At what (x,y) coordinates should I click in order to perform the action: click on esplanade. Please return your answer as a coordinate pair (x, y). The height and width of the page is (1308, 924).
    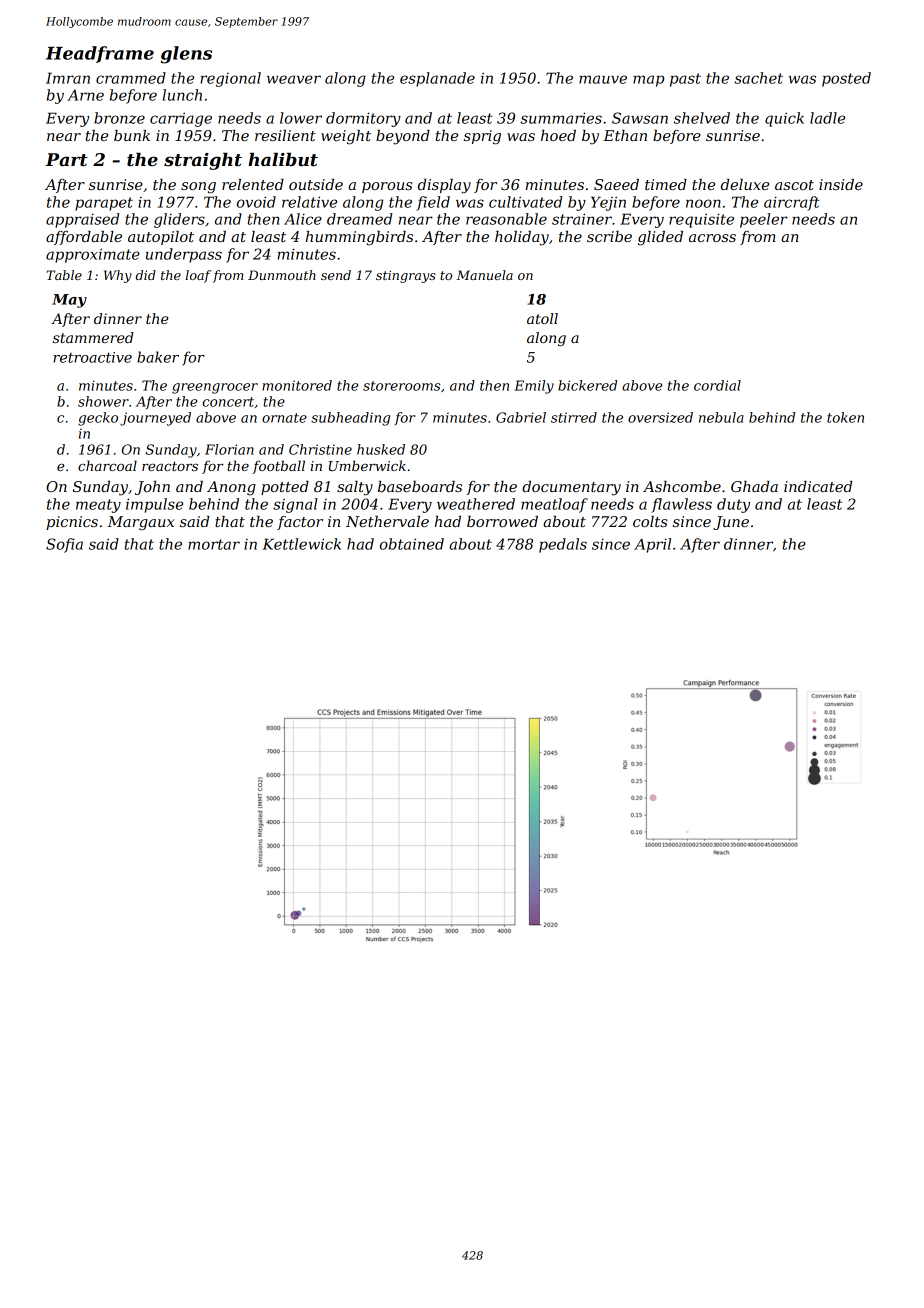
    Looking at the image, I should click on (437, 79).
